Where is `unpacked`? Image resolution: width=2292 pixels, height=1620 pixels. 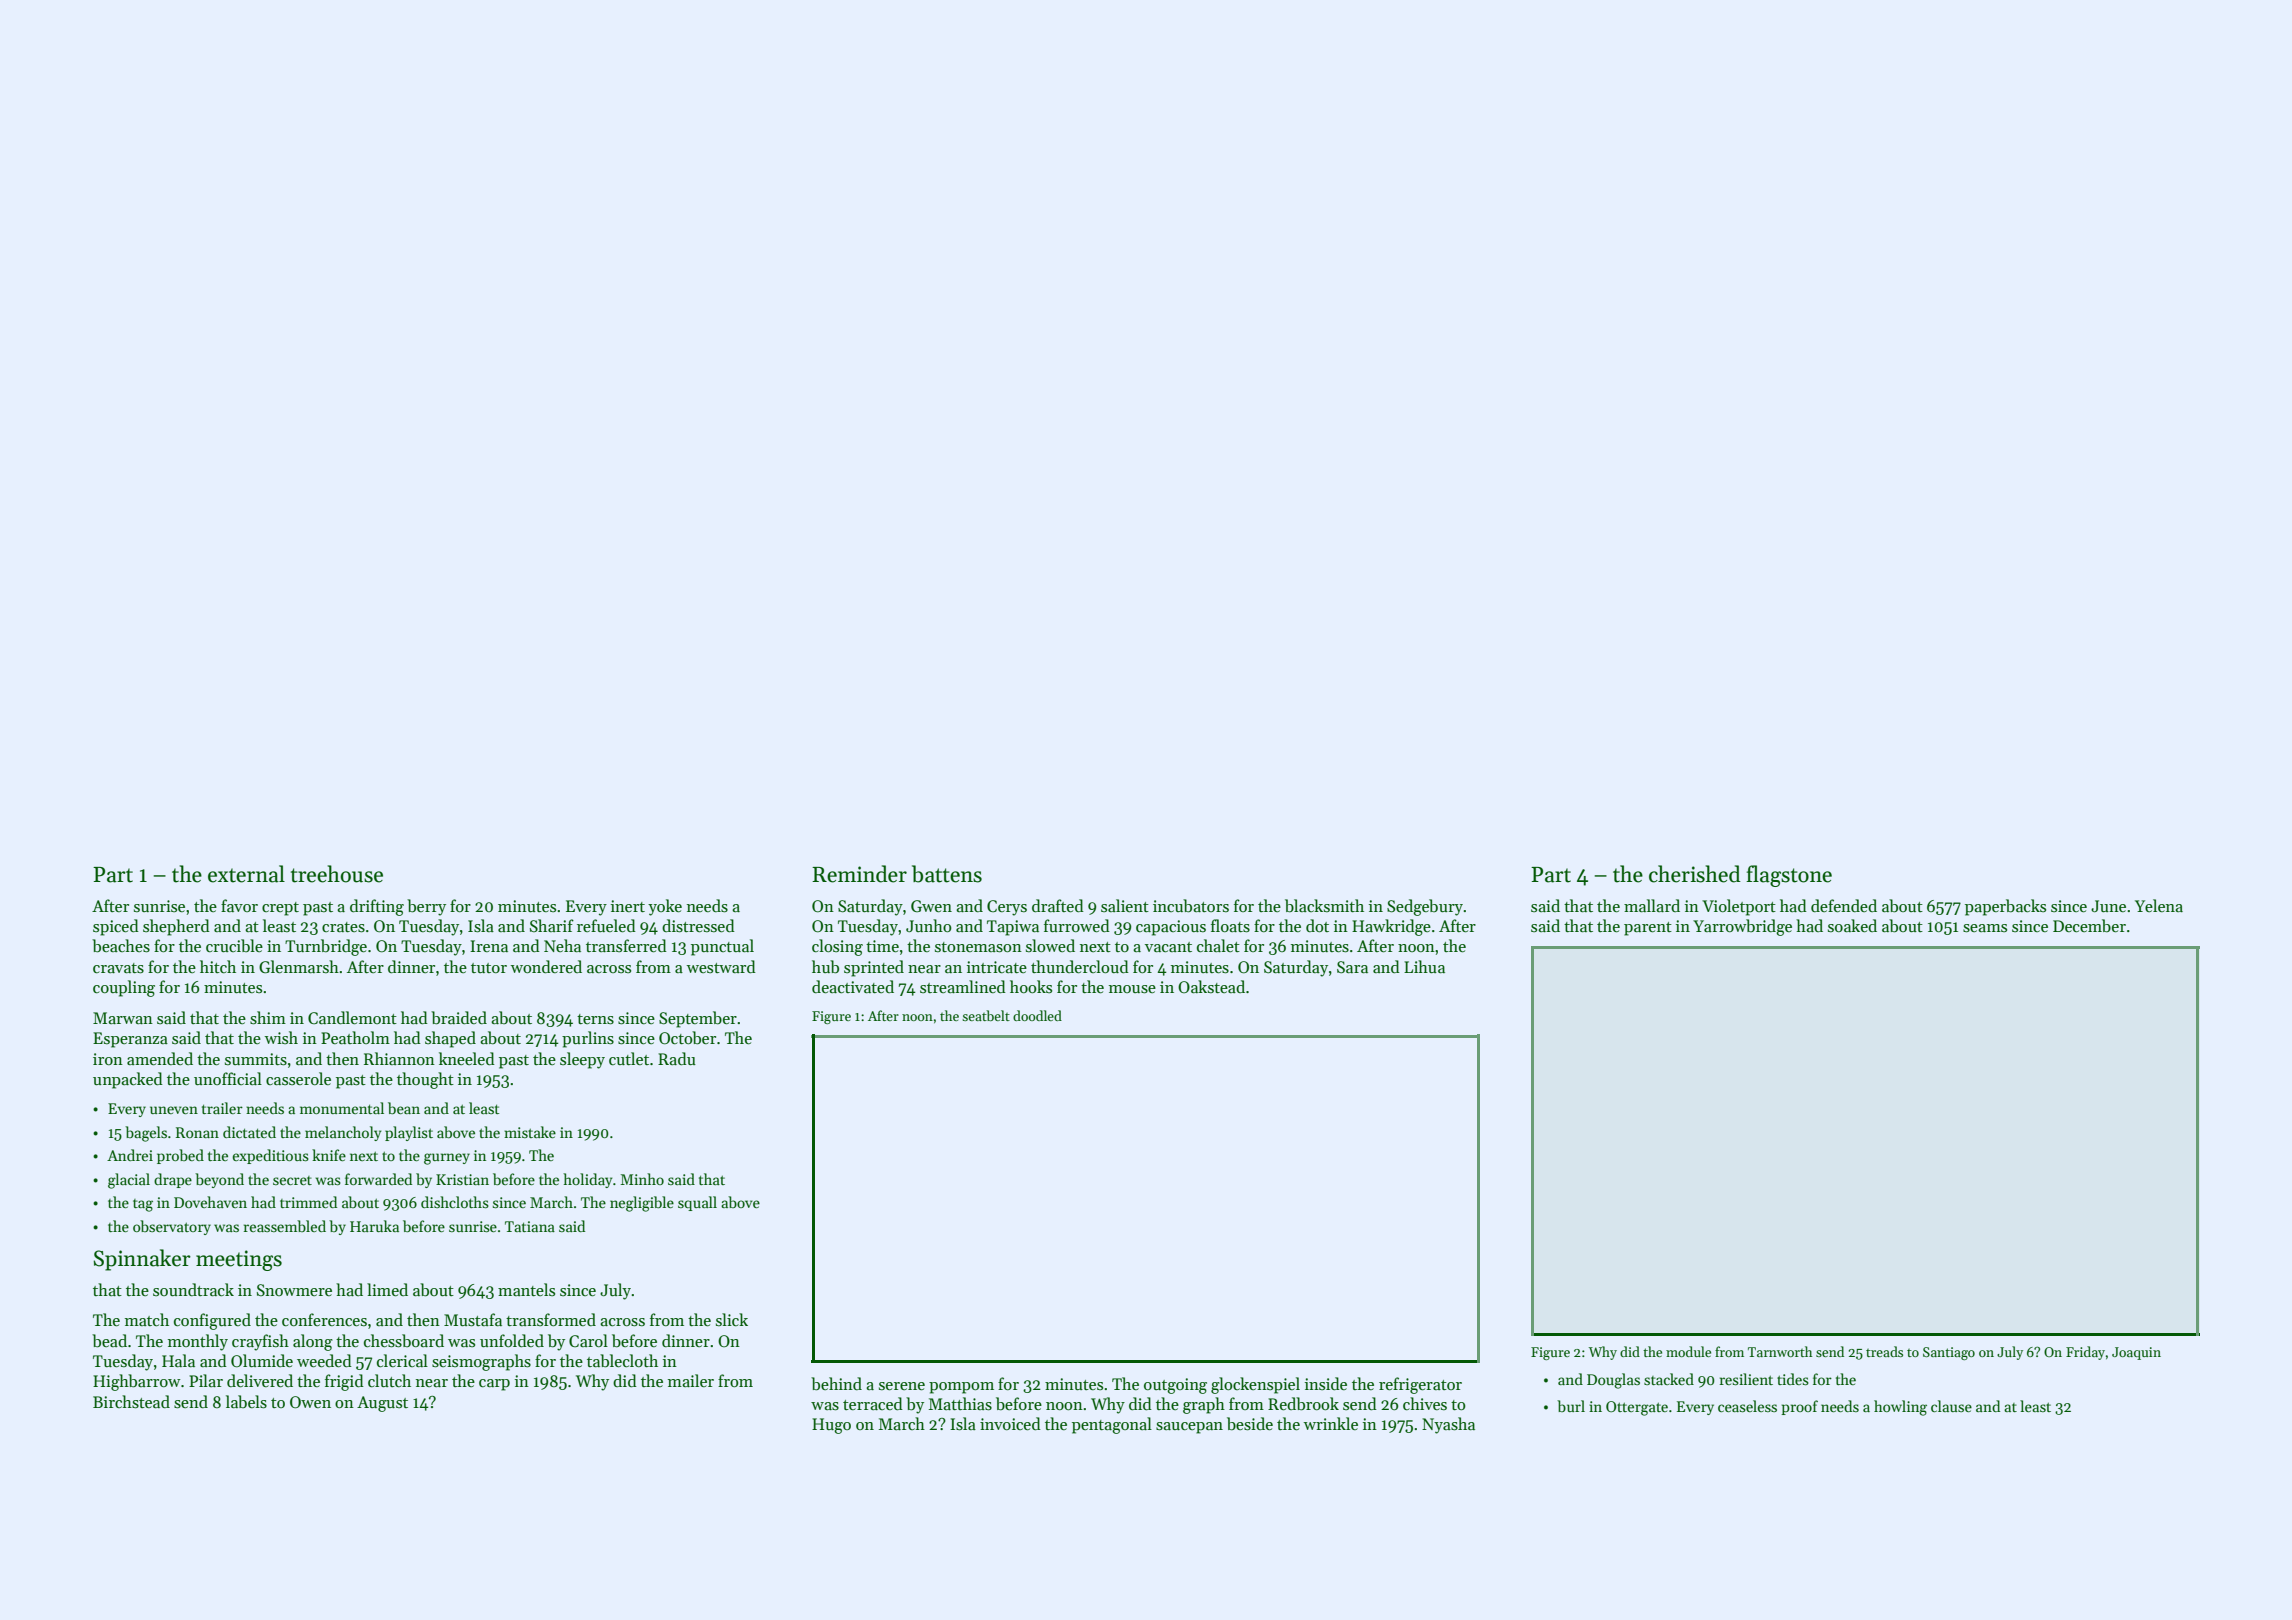
unpacked is located at coordinates (128, 1080).
